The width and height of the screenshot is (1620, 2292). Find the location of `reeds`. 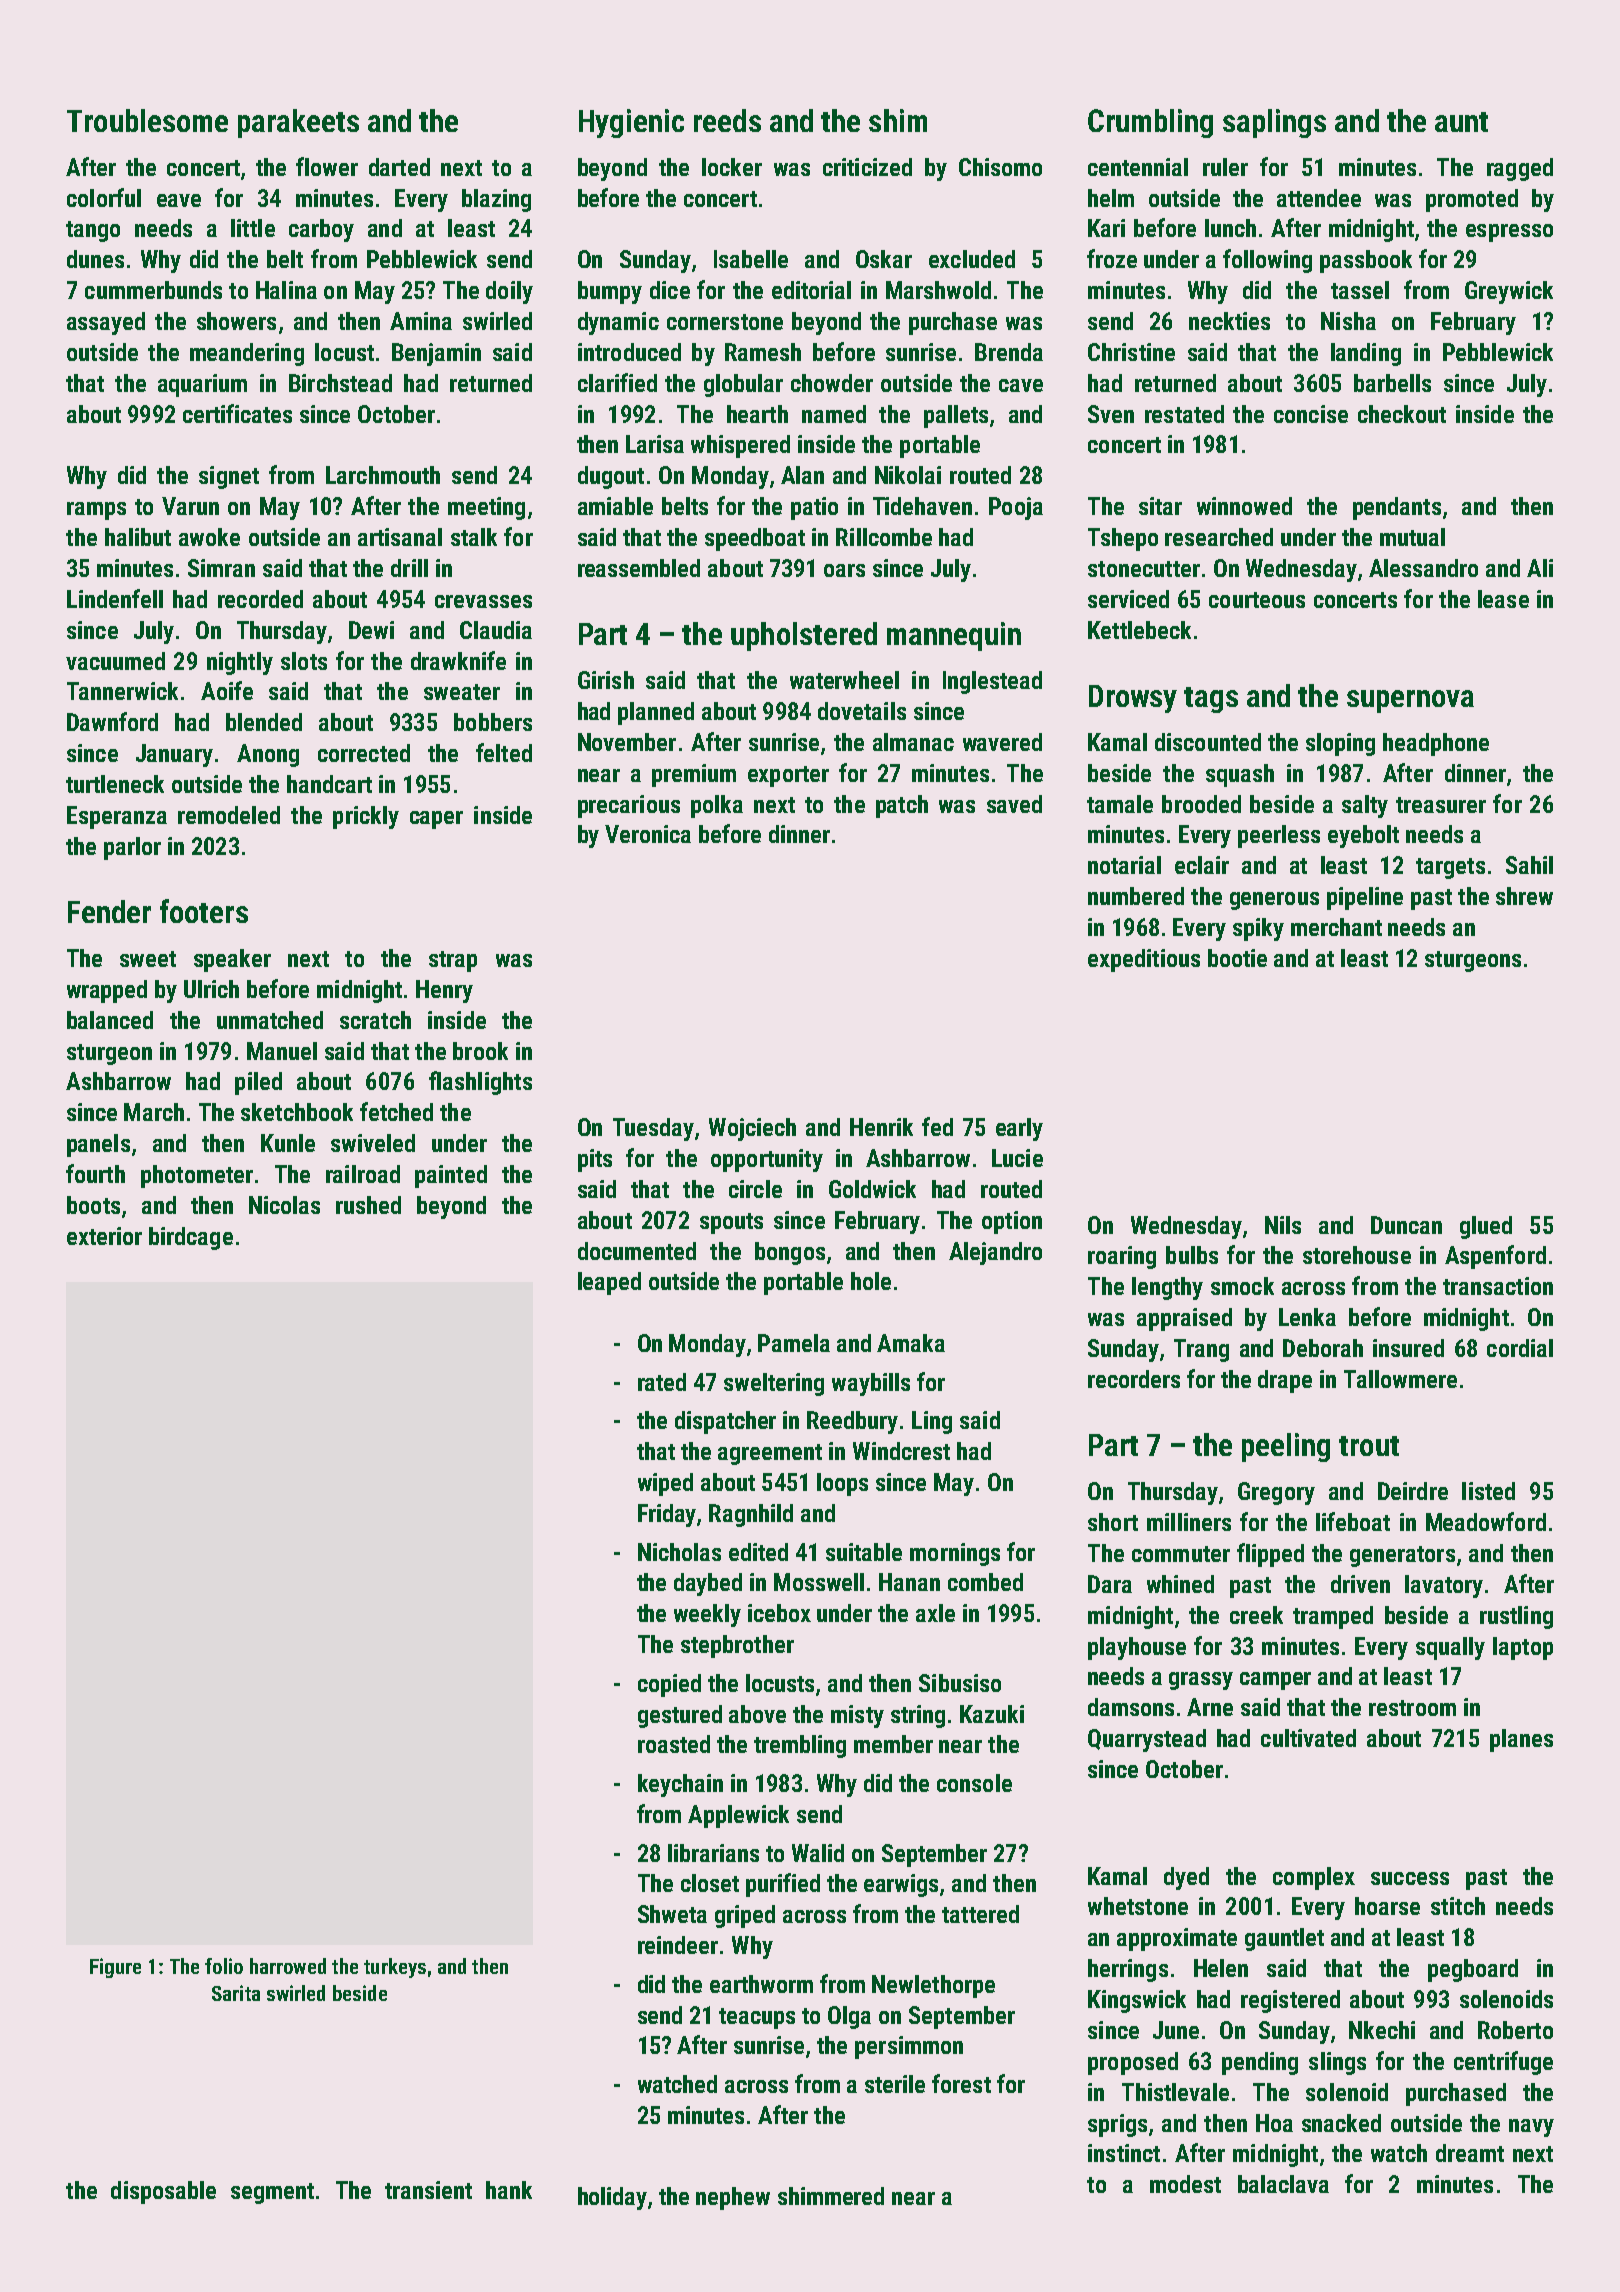

reeds is located at coordinates (727, 120).
